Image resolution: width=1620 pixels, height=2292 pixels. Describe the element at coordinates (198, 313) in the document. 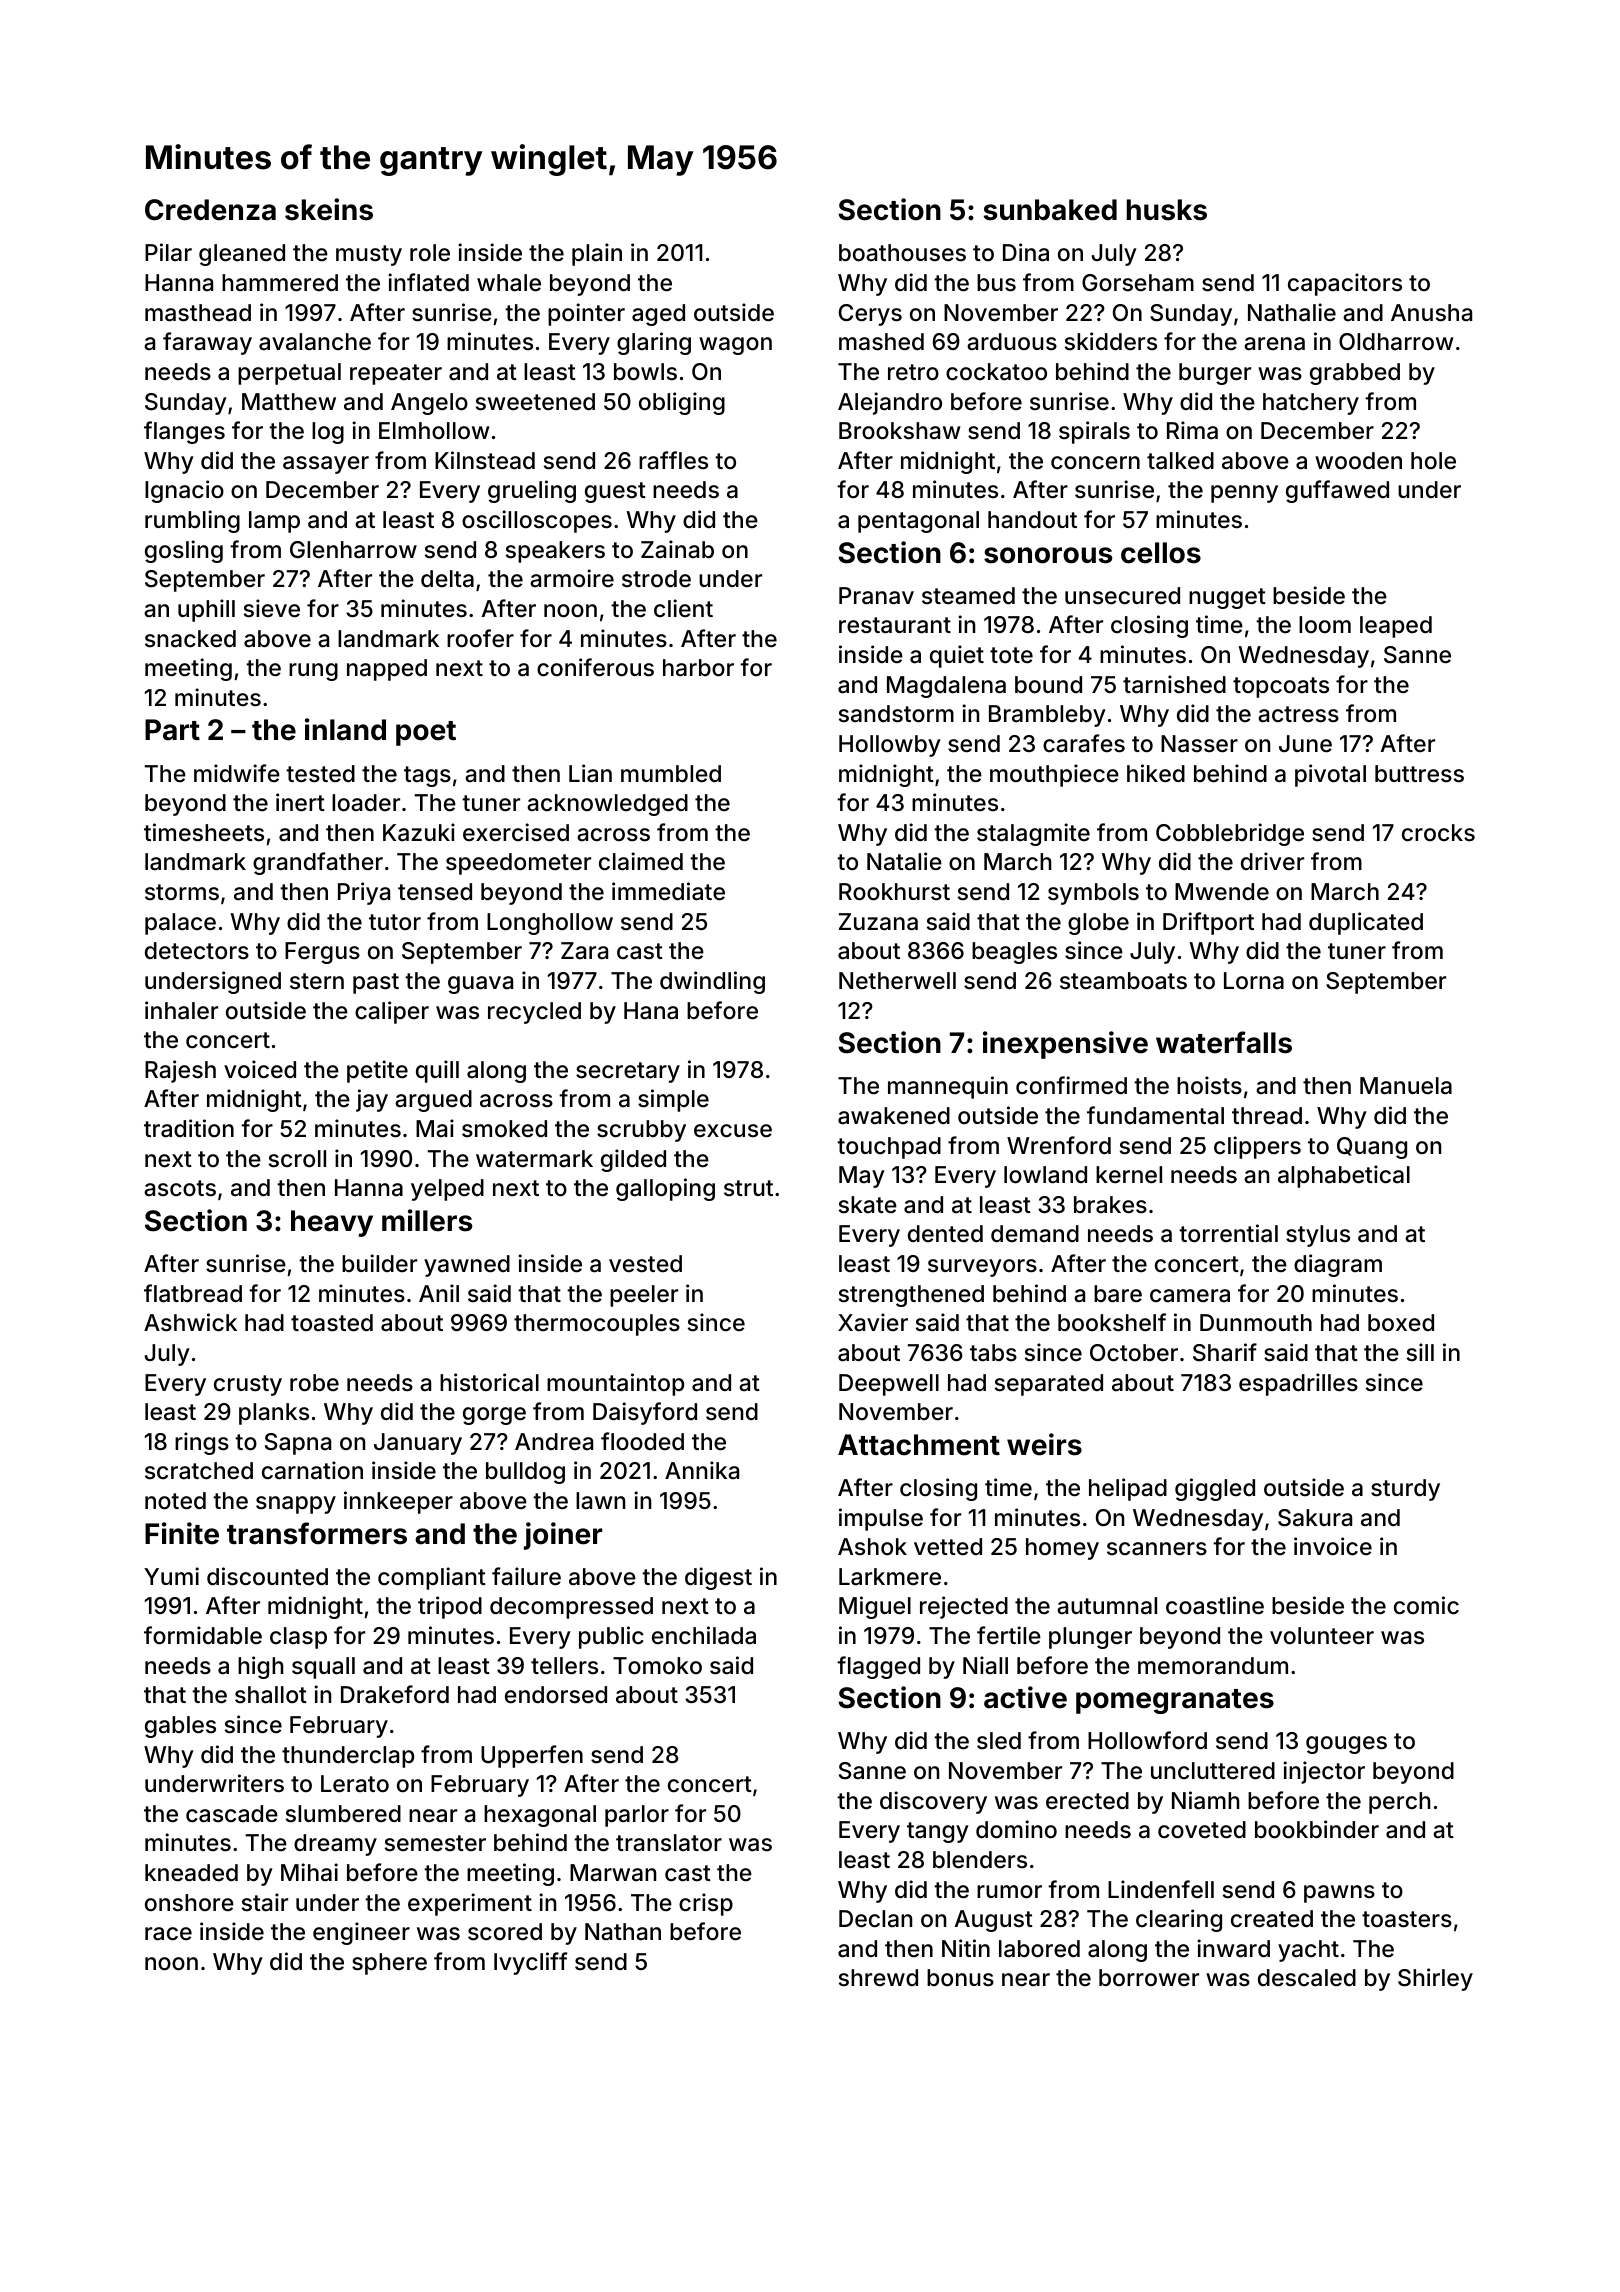

I see `masthead` at that location.
